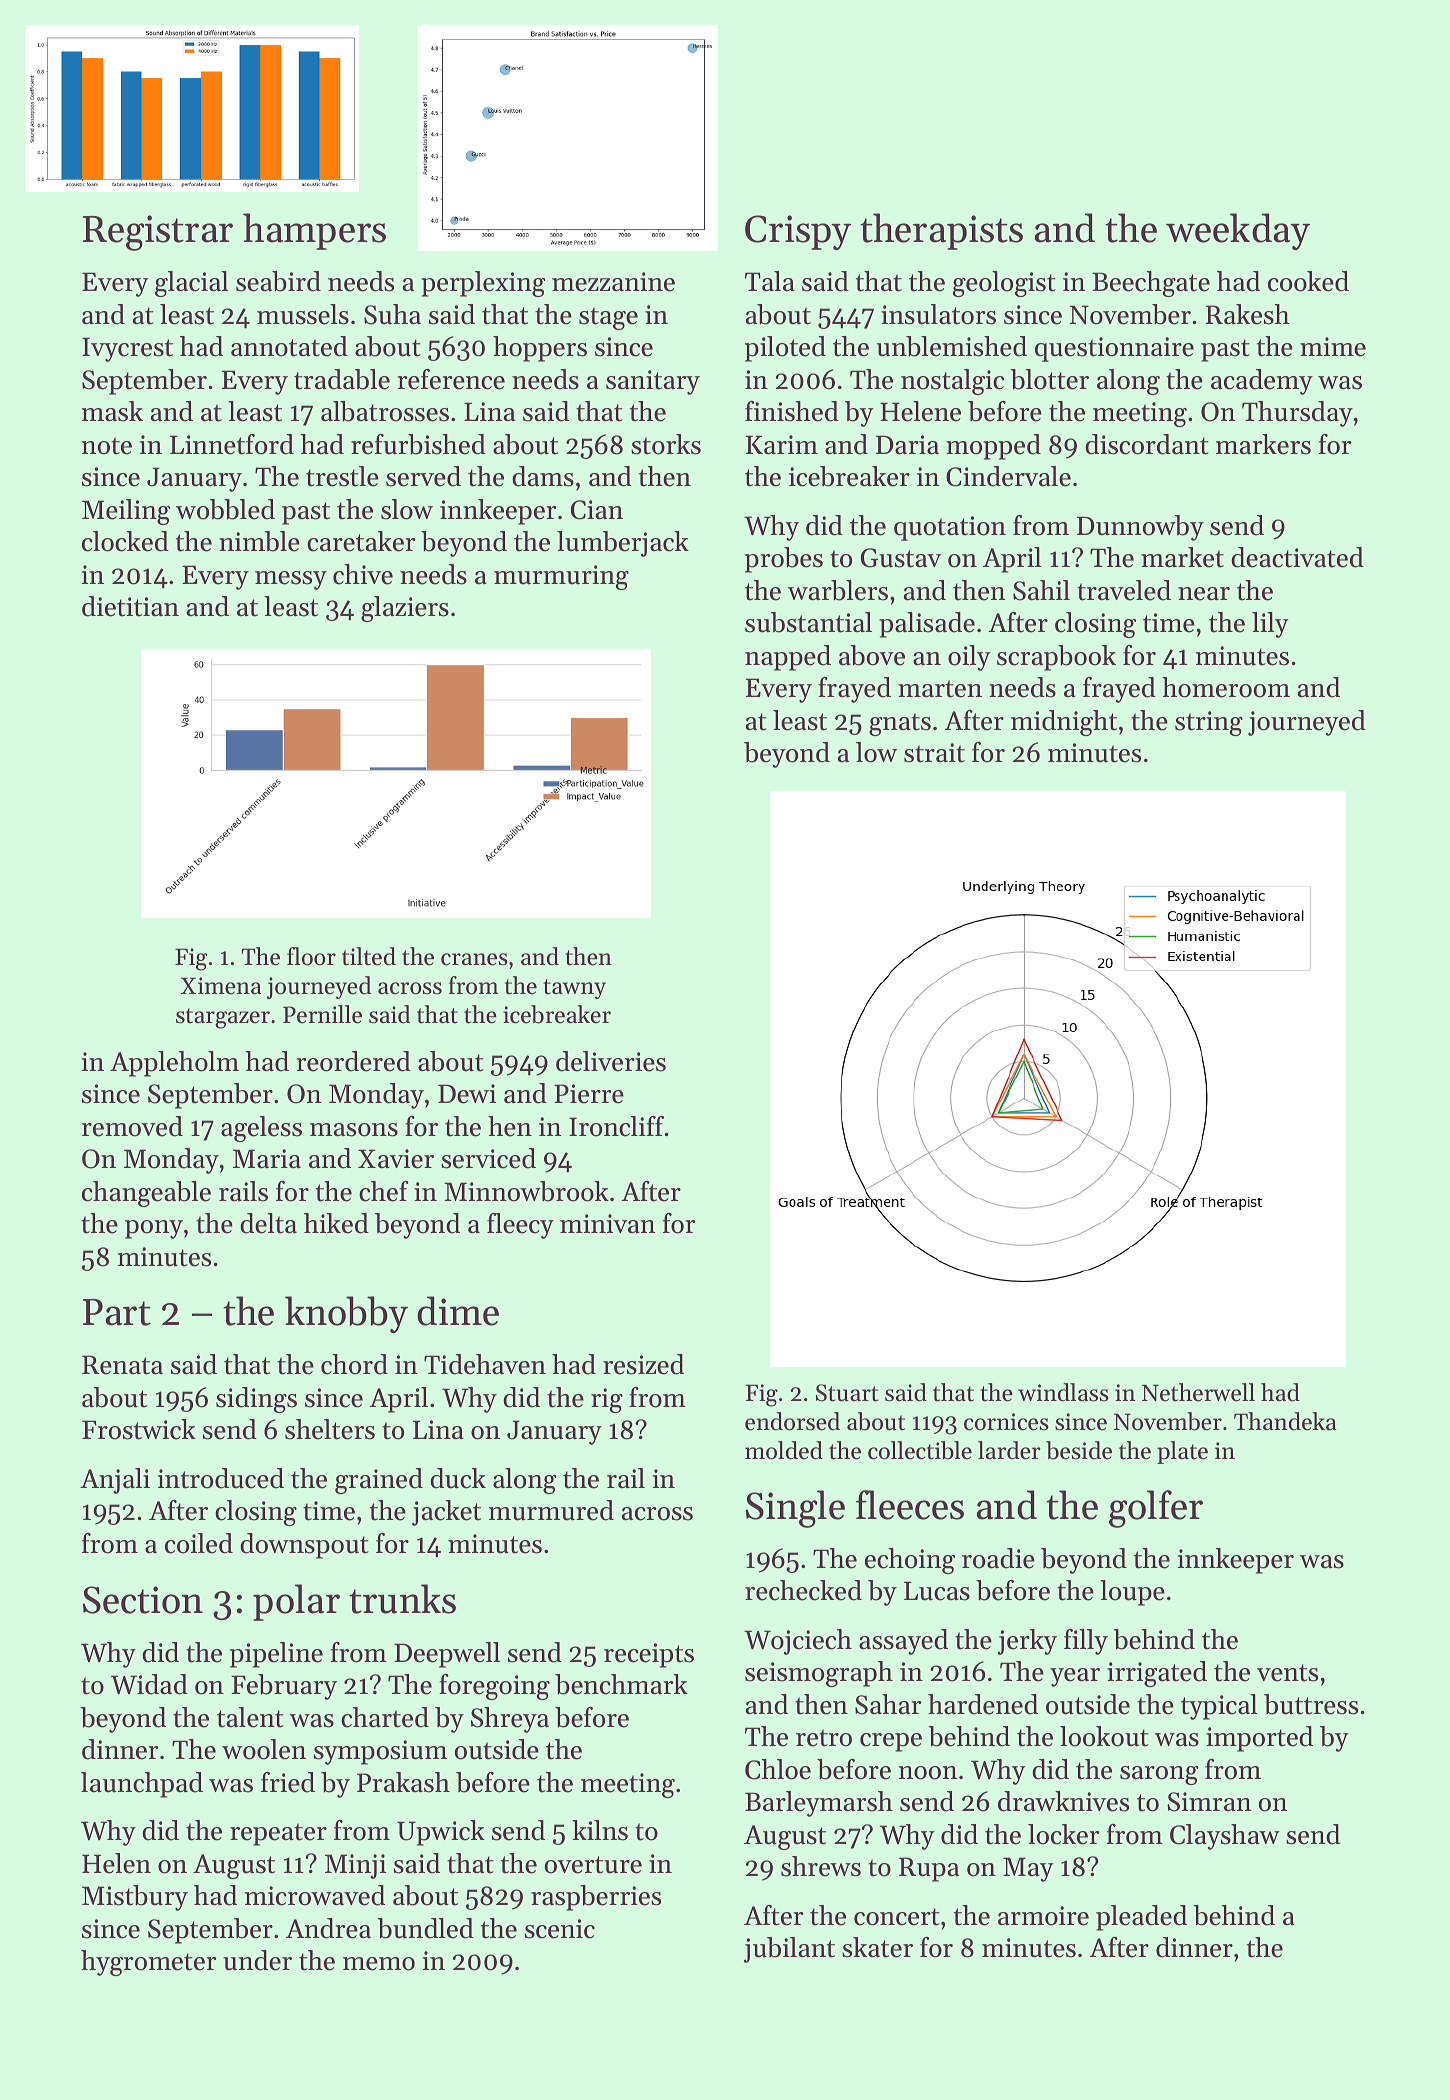 The width and height of the screenshot is (1450, 2100). Describe the element at coordinates (250, 1717) in the screenshot. I see `talent` at that location.
